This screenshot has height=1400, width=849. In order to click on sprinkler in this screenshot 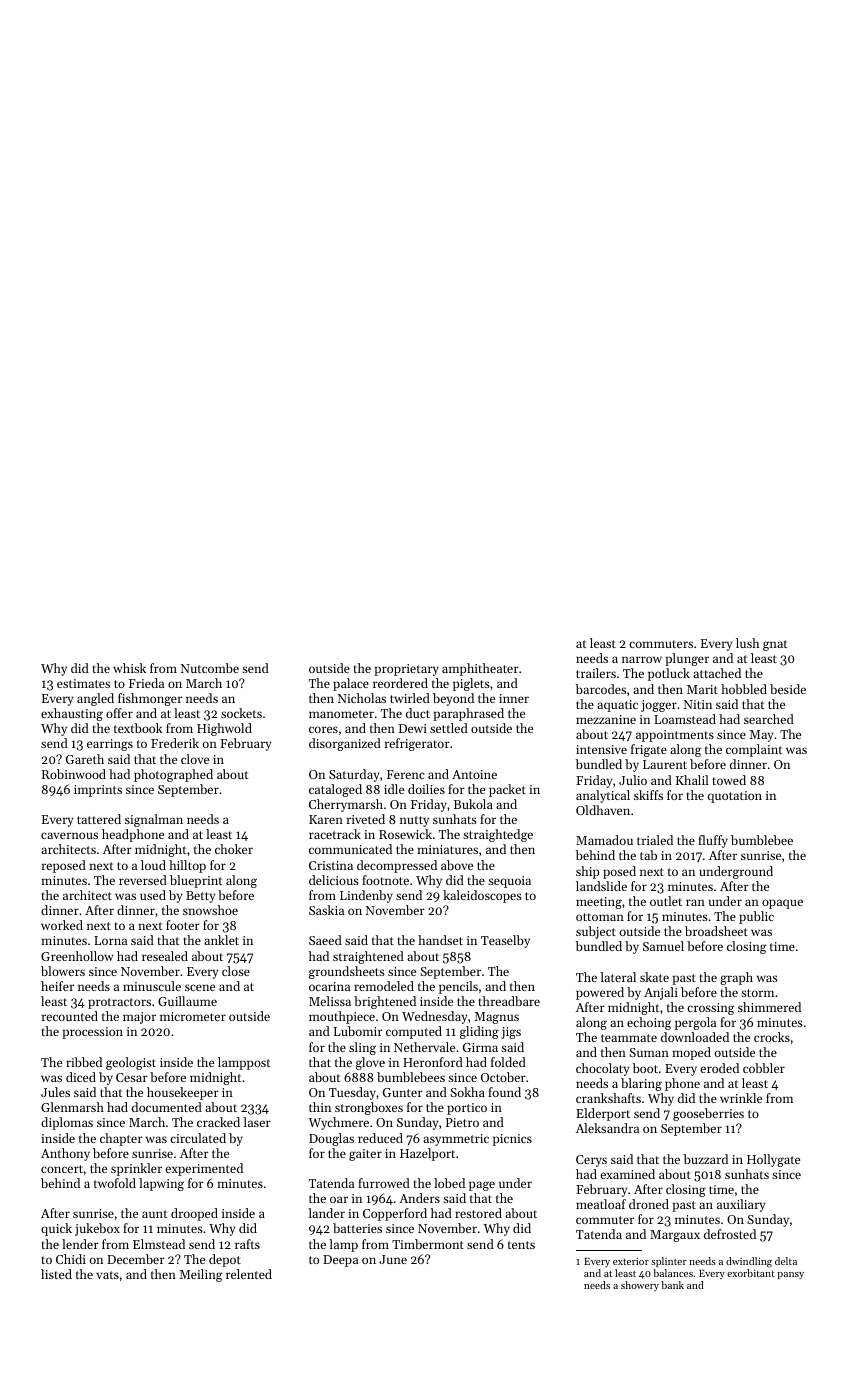, I will do `click(136, 1169)`.
